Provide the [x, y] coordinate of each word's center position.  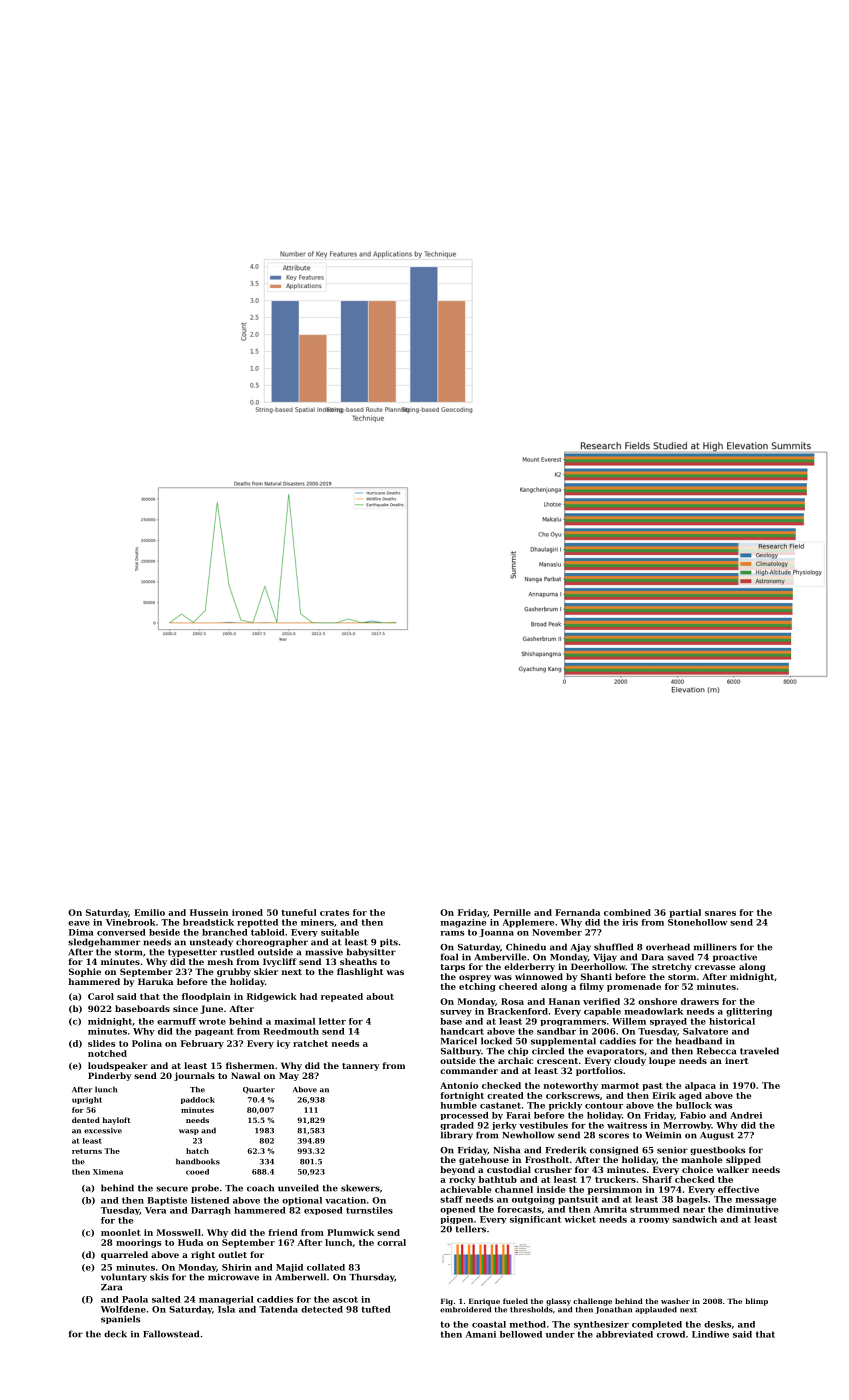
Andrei [746, 1115]
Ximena [108, 1172]
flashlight [360, 972]
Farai [518, 1115]
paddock [198, 1100]
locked [496, 1041]
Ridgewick [272, 997]
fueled [515, 1301]
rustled [237, 952]
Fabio [693, 1115]
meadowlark [654, 1011]
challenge [592, 1302]
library [457, 1135]
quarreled [124, 1255]
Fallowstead [171, 1334]
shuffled [613, 947]
